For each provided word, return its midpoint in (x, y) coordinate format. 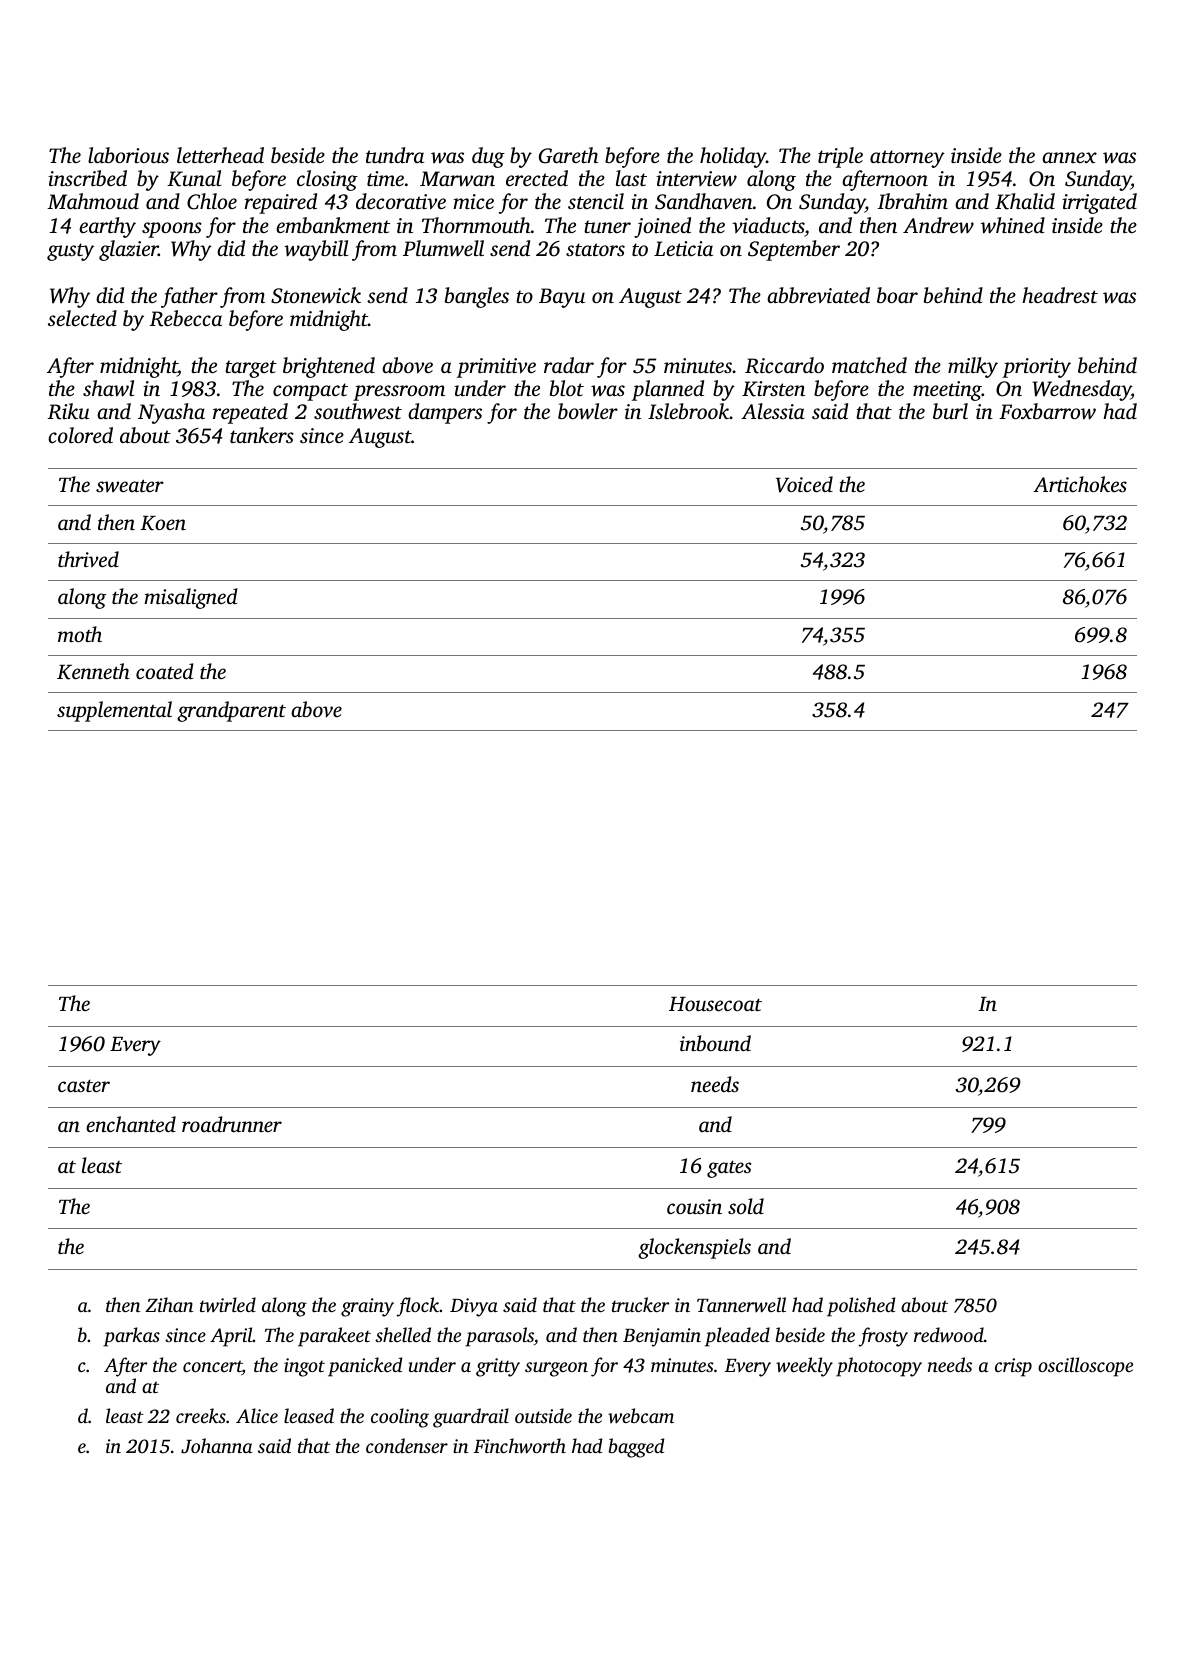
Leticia (683, 248)
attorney (907, 159)
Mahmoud (93, 201)
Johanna (217, 1446)
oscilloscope (1085, 1367)
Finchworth (520, 1446)
